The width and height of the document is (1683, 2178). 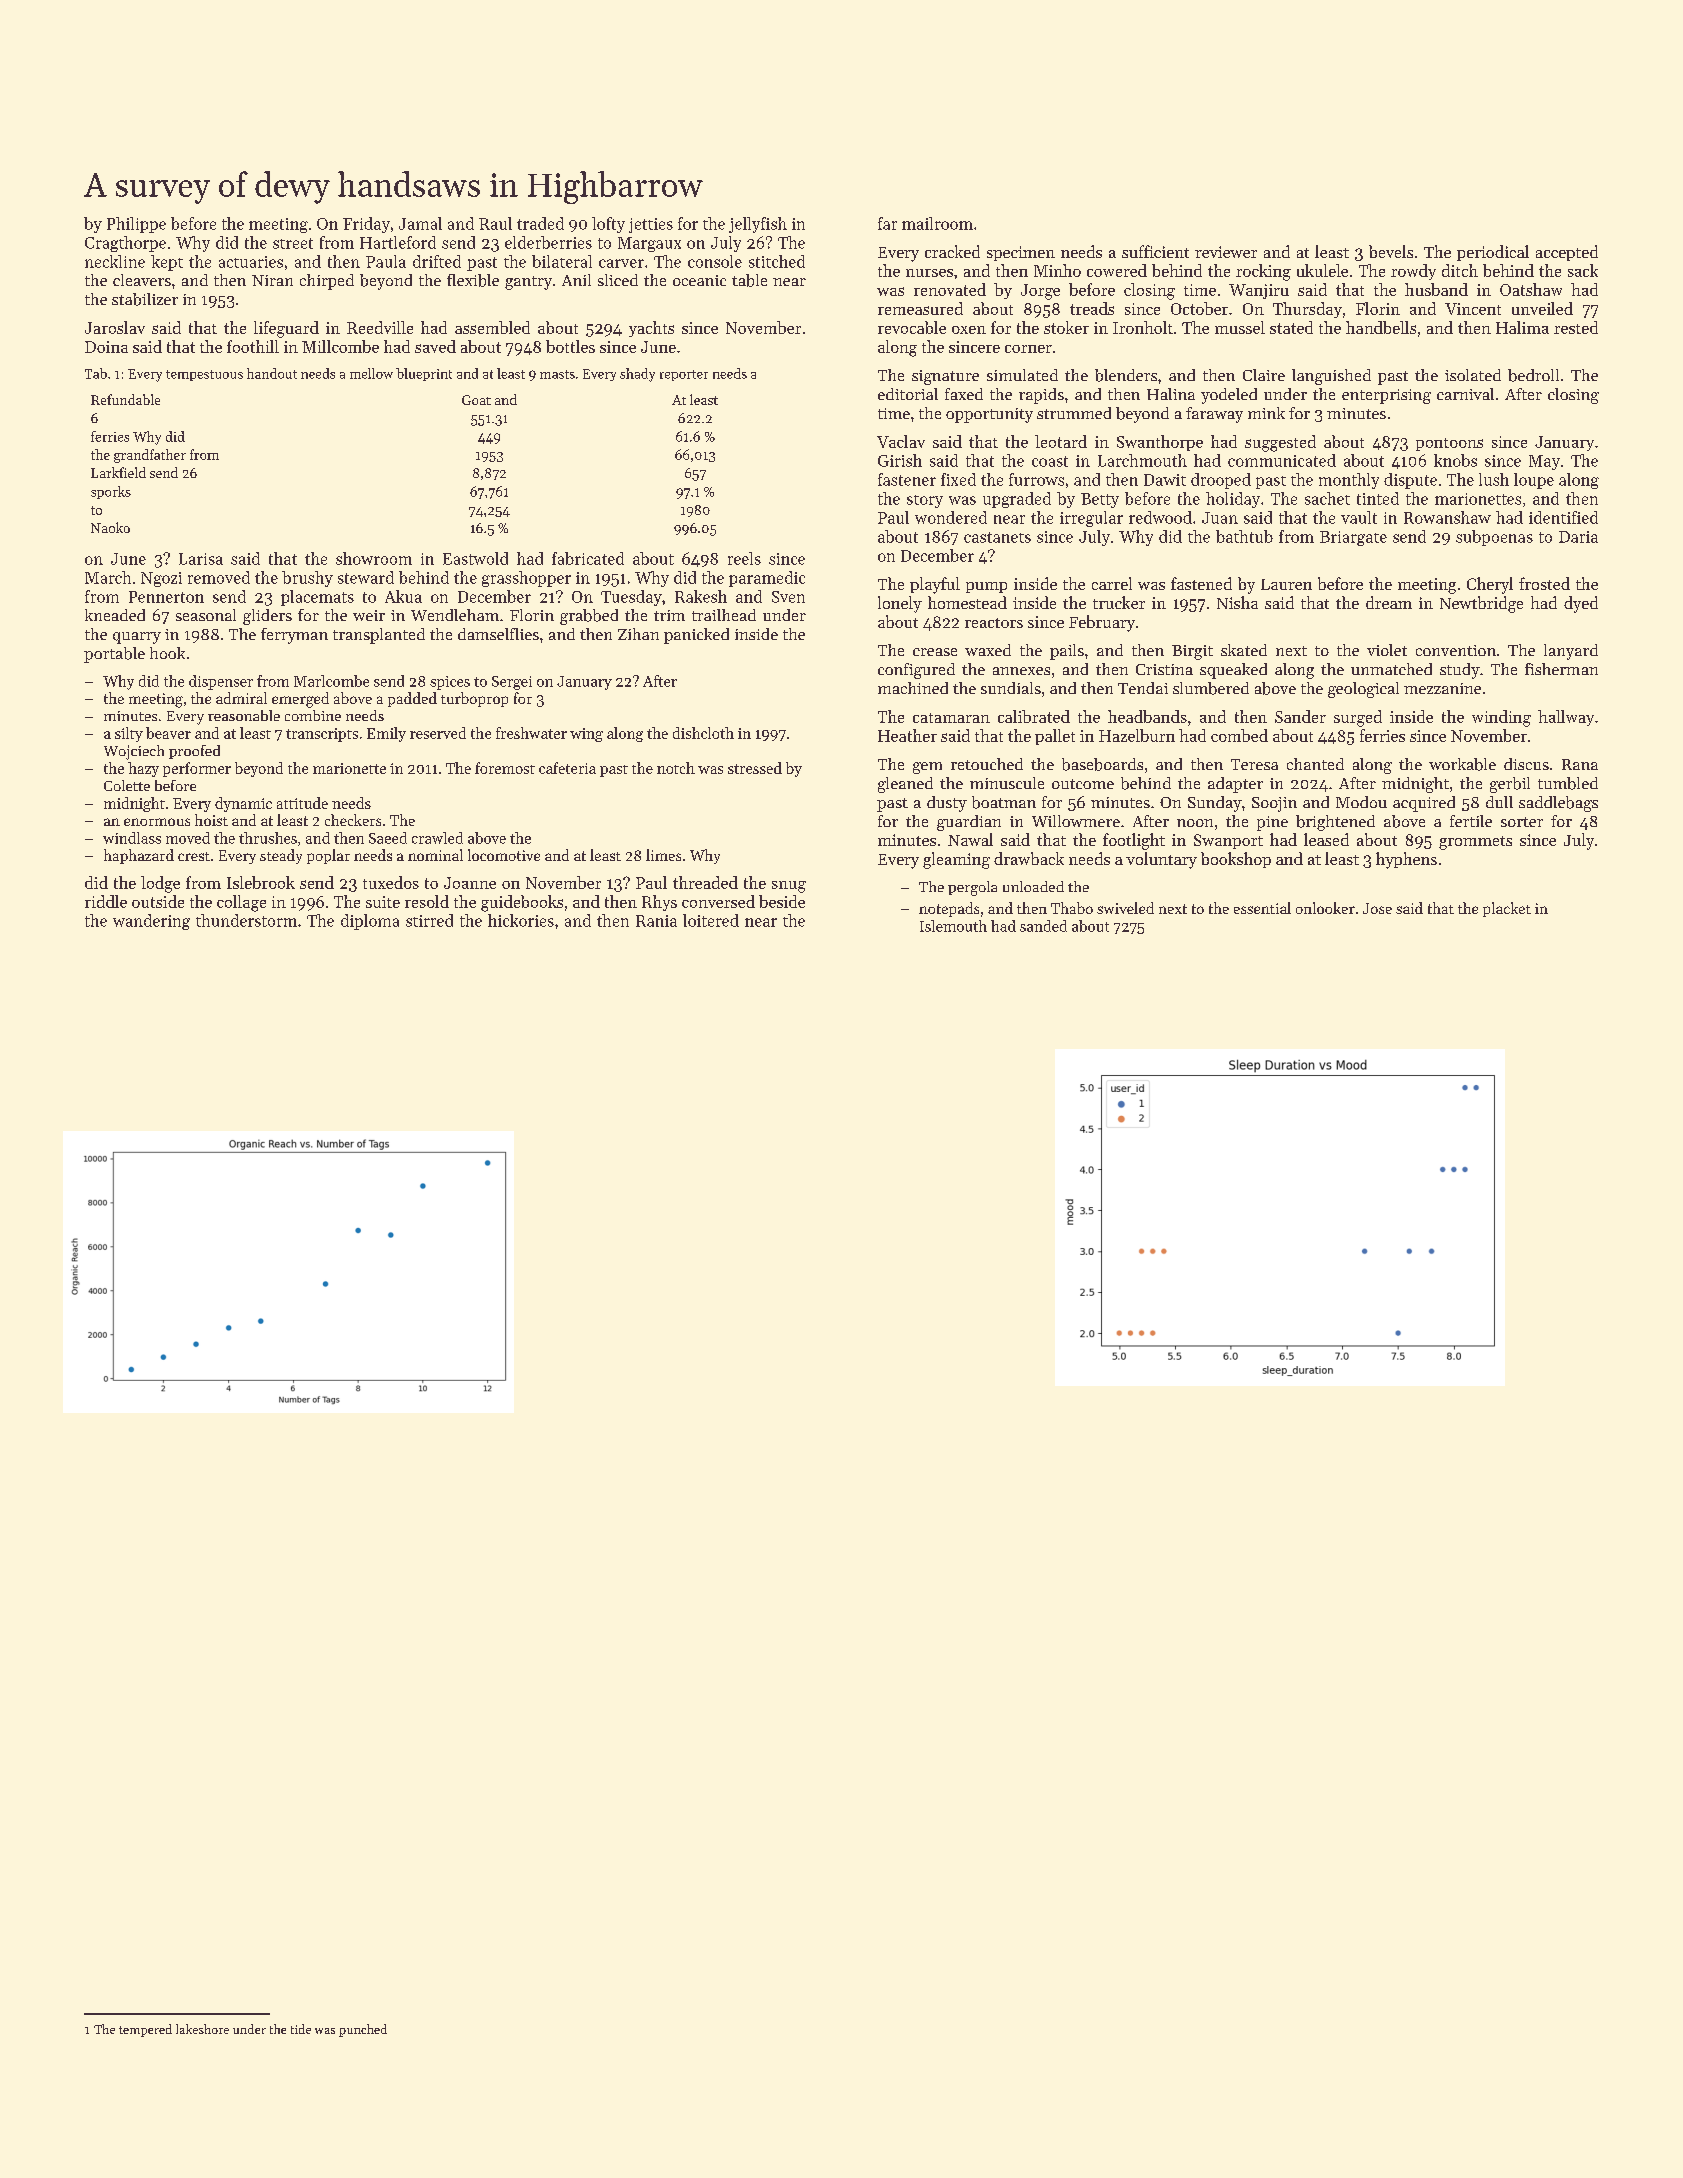 I want to click on pergola, so click(x=972, y=888).
